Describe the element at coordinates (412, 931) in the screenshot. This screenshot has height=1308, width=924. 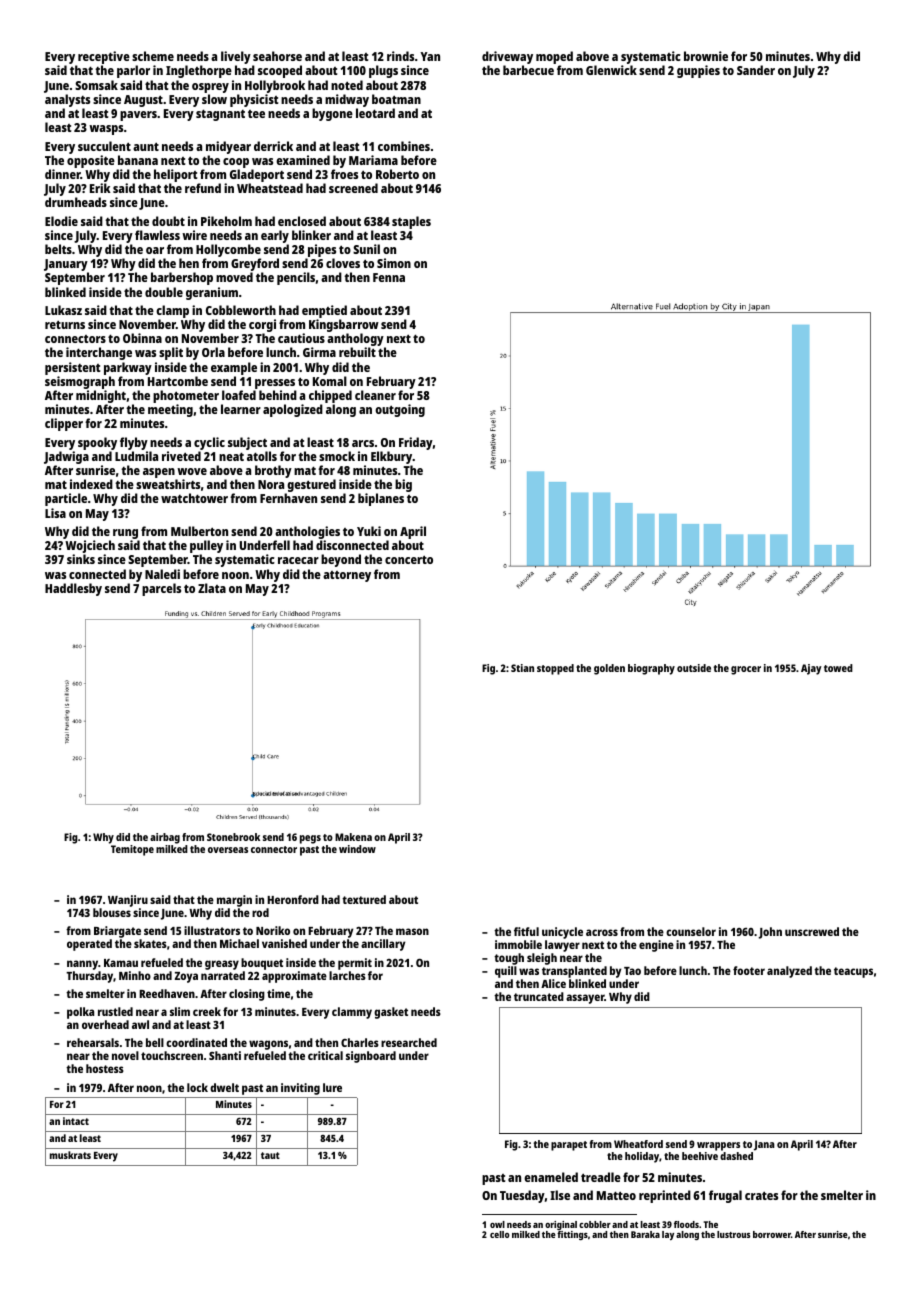
I see `mason` at that location.
